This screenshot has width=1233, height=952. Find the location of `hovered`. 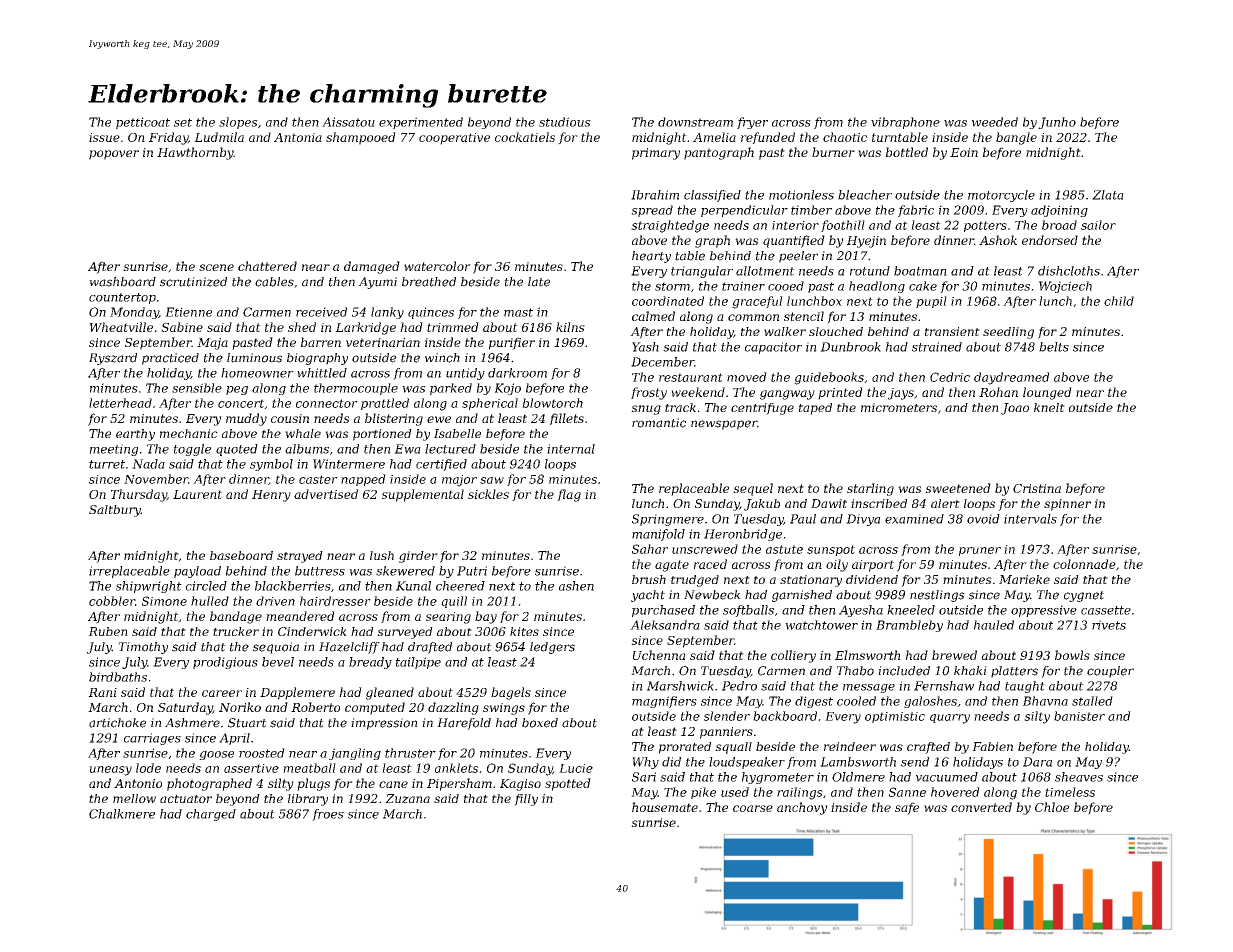

hovered is located at coordinates (955, 792).
